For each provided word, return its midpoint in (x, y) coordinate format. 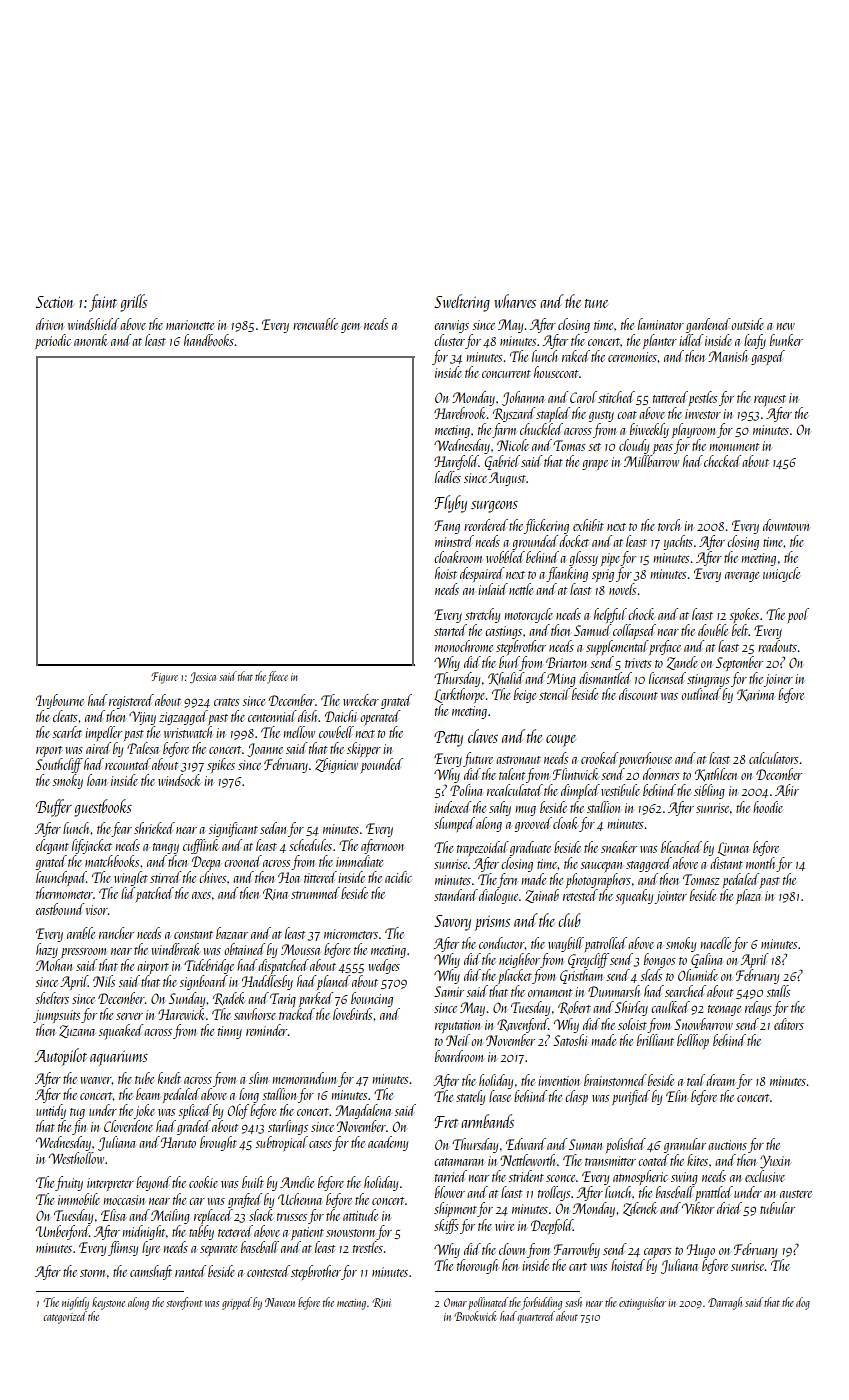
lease (500, 1096)
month (760, 863)
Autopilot (61, 1057)
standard (456, 895)
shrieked (154, 828)
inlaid (493, 589)
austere (796, 1194)
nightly (75, 1303)
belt (740, 630)
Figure (164, 678)
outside (747, 324)
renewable (315, 324)
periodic (53, 341)
